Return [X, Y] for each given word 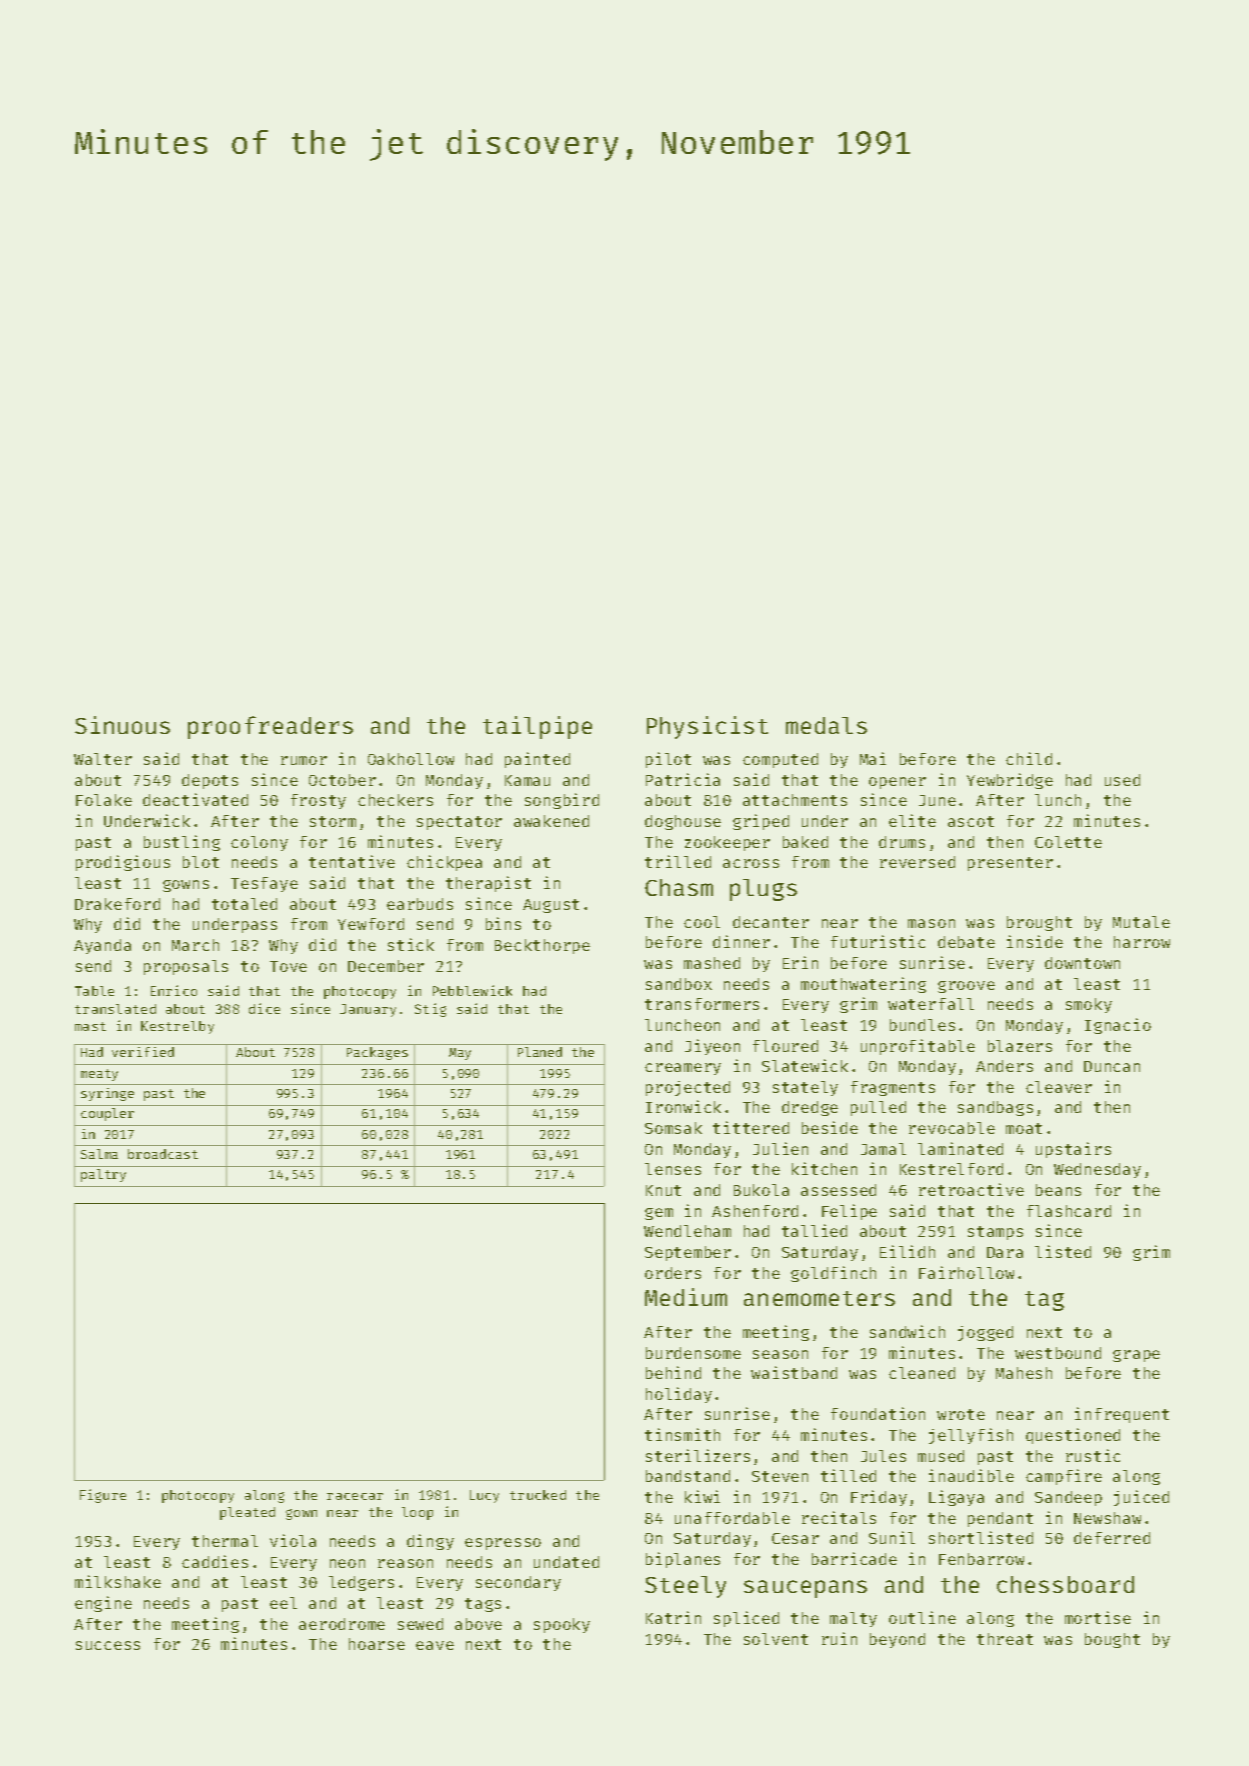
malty [853, 1619]
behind [673, 1372]
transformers [702, 1004]
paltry [103, 1175]
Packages [377, 1053]
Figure [103, 1496]
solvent [776, 1639]
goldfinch [833, 1274]
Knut [663, 1190]
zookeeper [727, 843]
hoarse [377, 1644]
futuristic [878, 941]
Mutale [1141, 922]
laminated [960, 1148]
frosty [318, 801]
